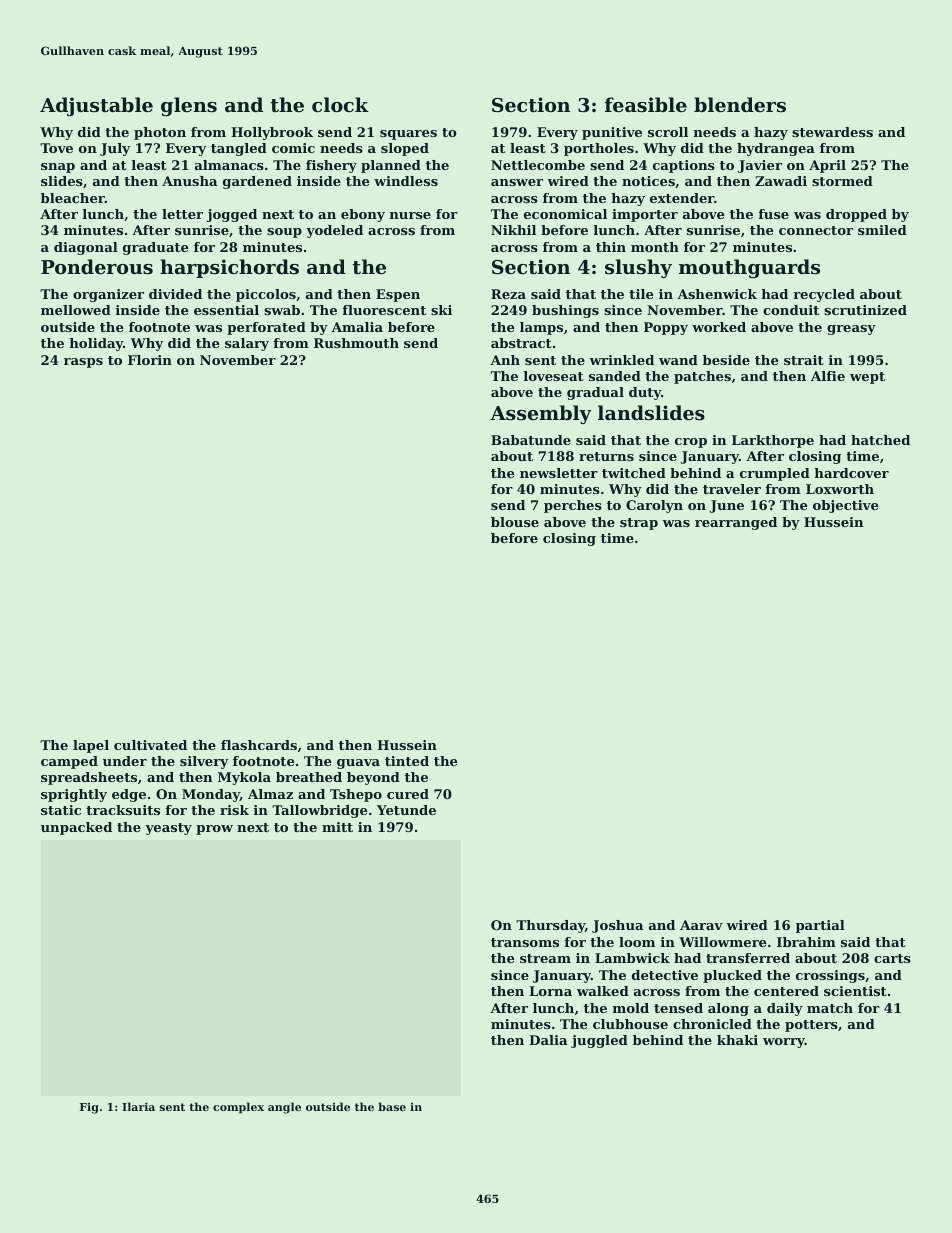  What do you see at coordinates (356, 343) in the page?
I see `Rushmouth` at bounding box center [356, 343].
